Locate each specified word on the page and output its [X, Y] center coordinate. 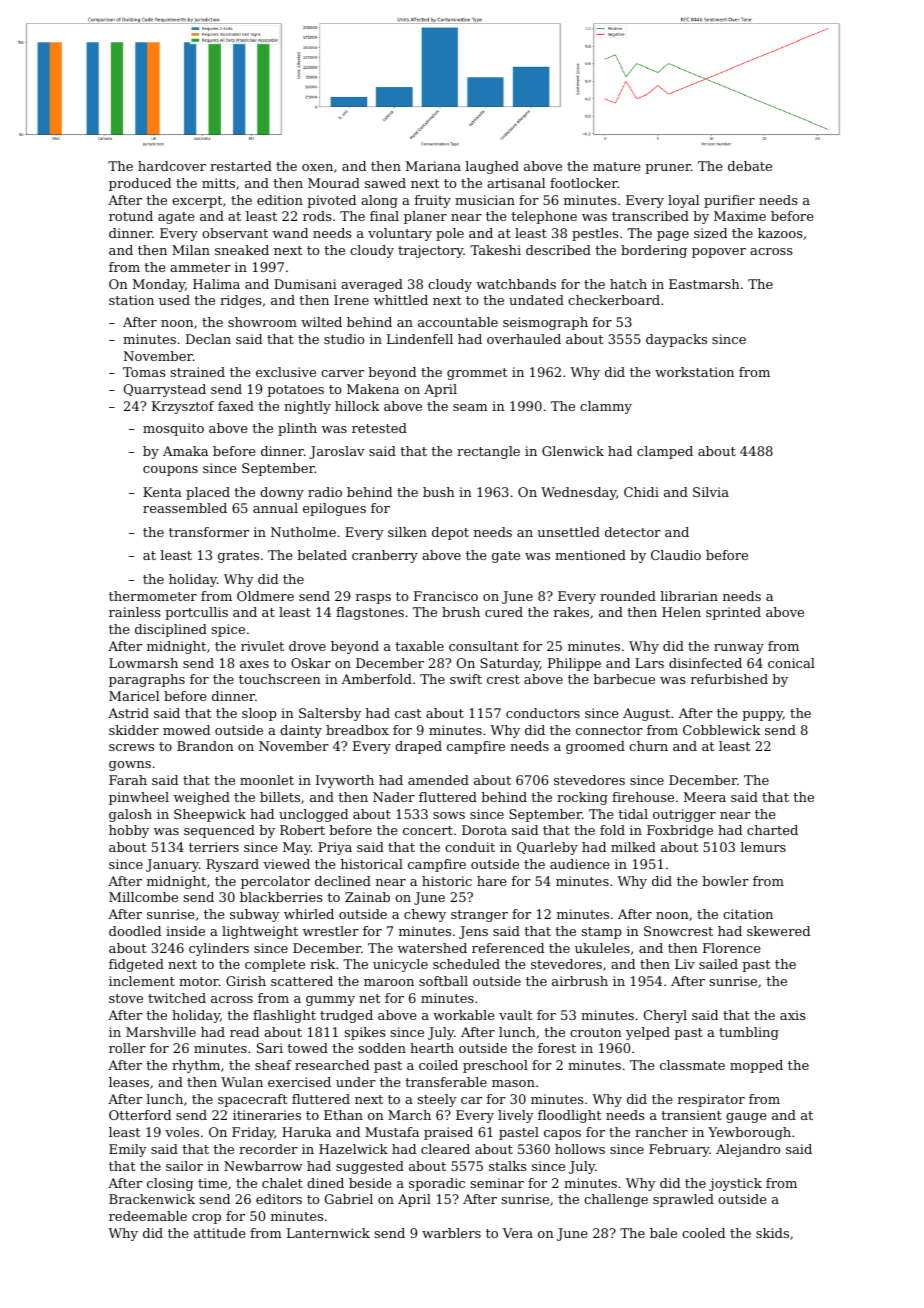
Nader [394, 797]
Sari [270, 1048]
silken [407, 532]
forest [557, 1048]
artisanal [516, 183]
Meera [705, 797]
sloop [259, 714]
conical [791, 663]
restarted [241, 166]
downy [282, 493]
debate [750, 166]
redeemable [148, 1216]
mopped [756, 1066]
